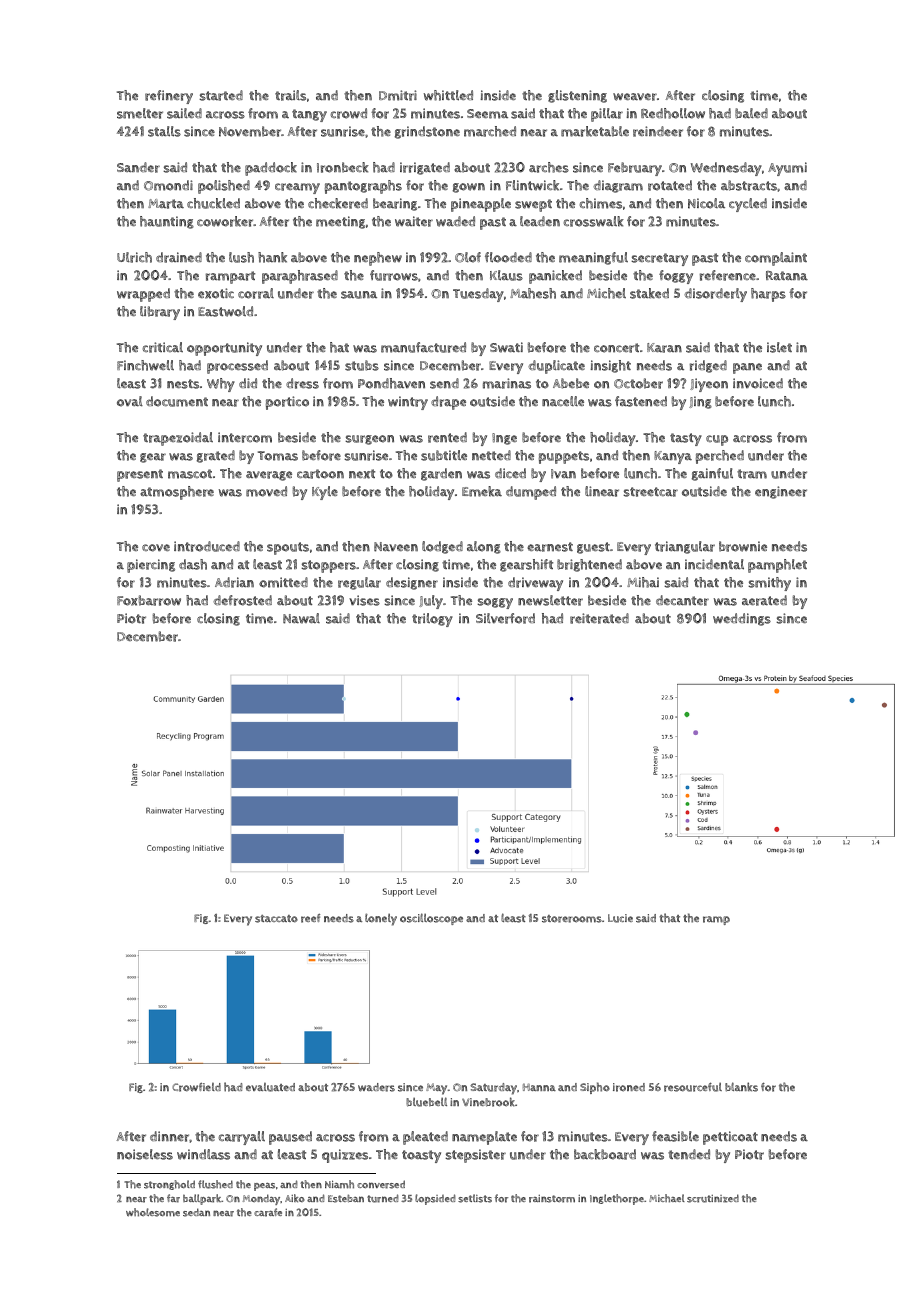  What do you see at coordinates (751, 113) in the page?
I see `baled` at bounding box center [751, 113].
